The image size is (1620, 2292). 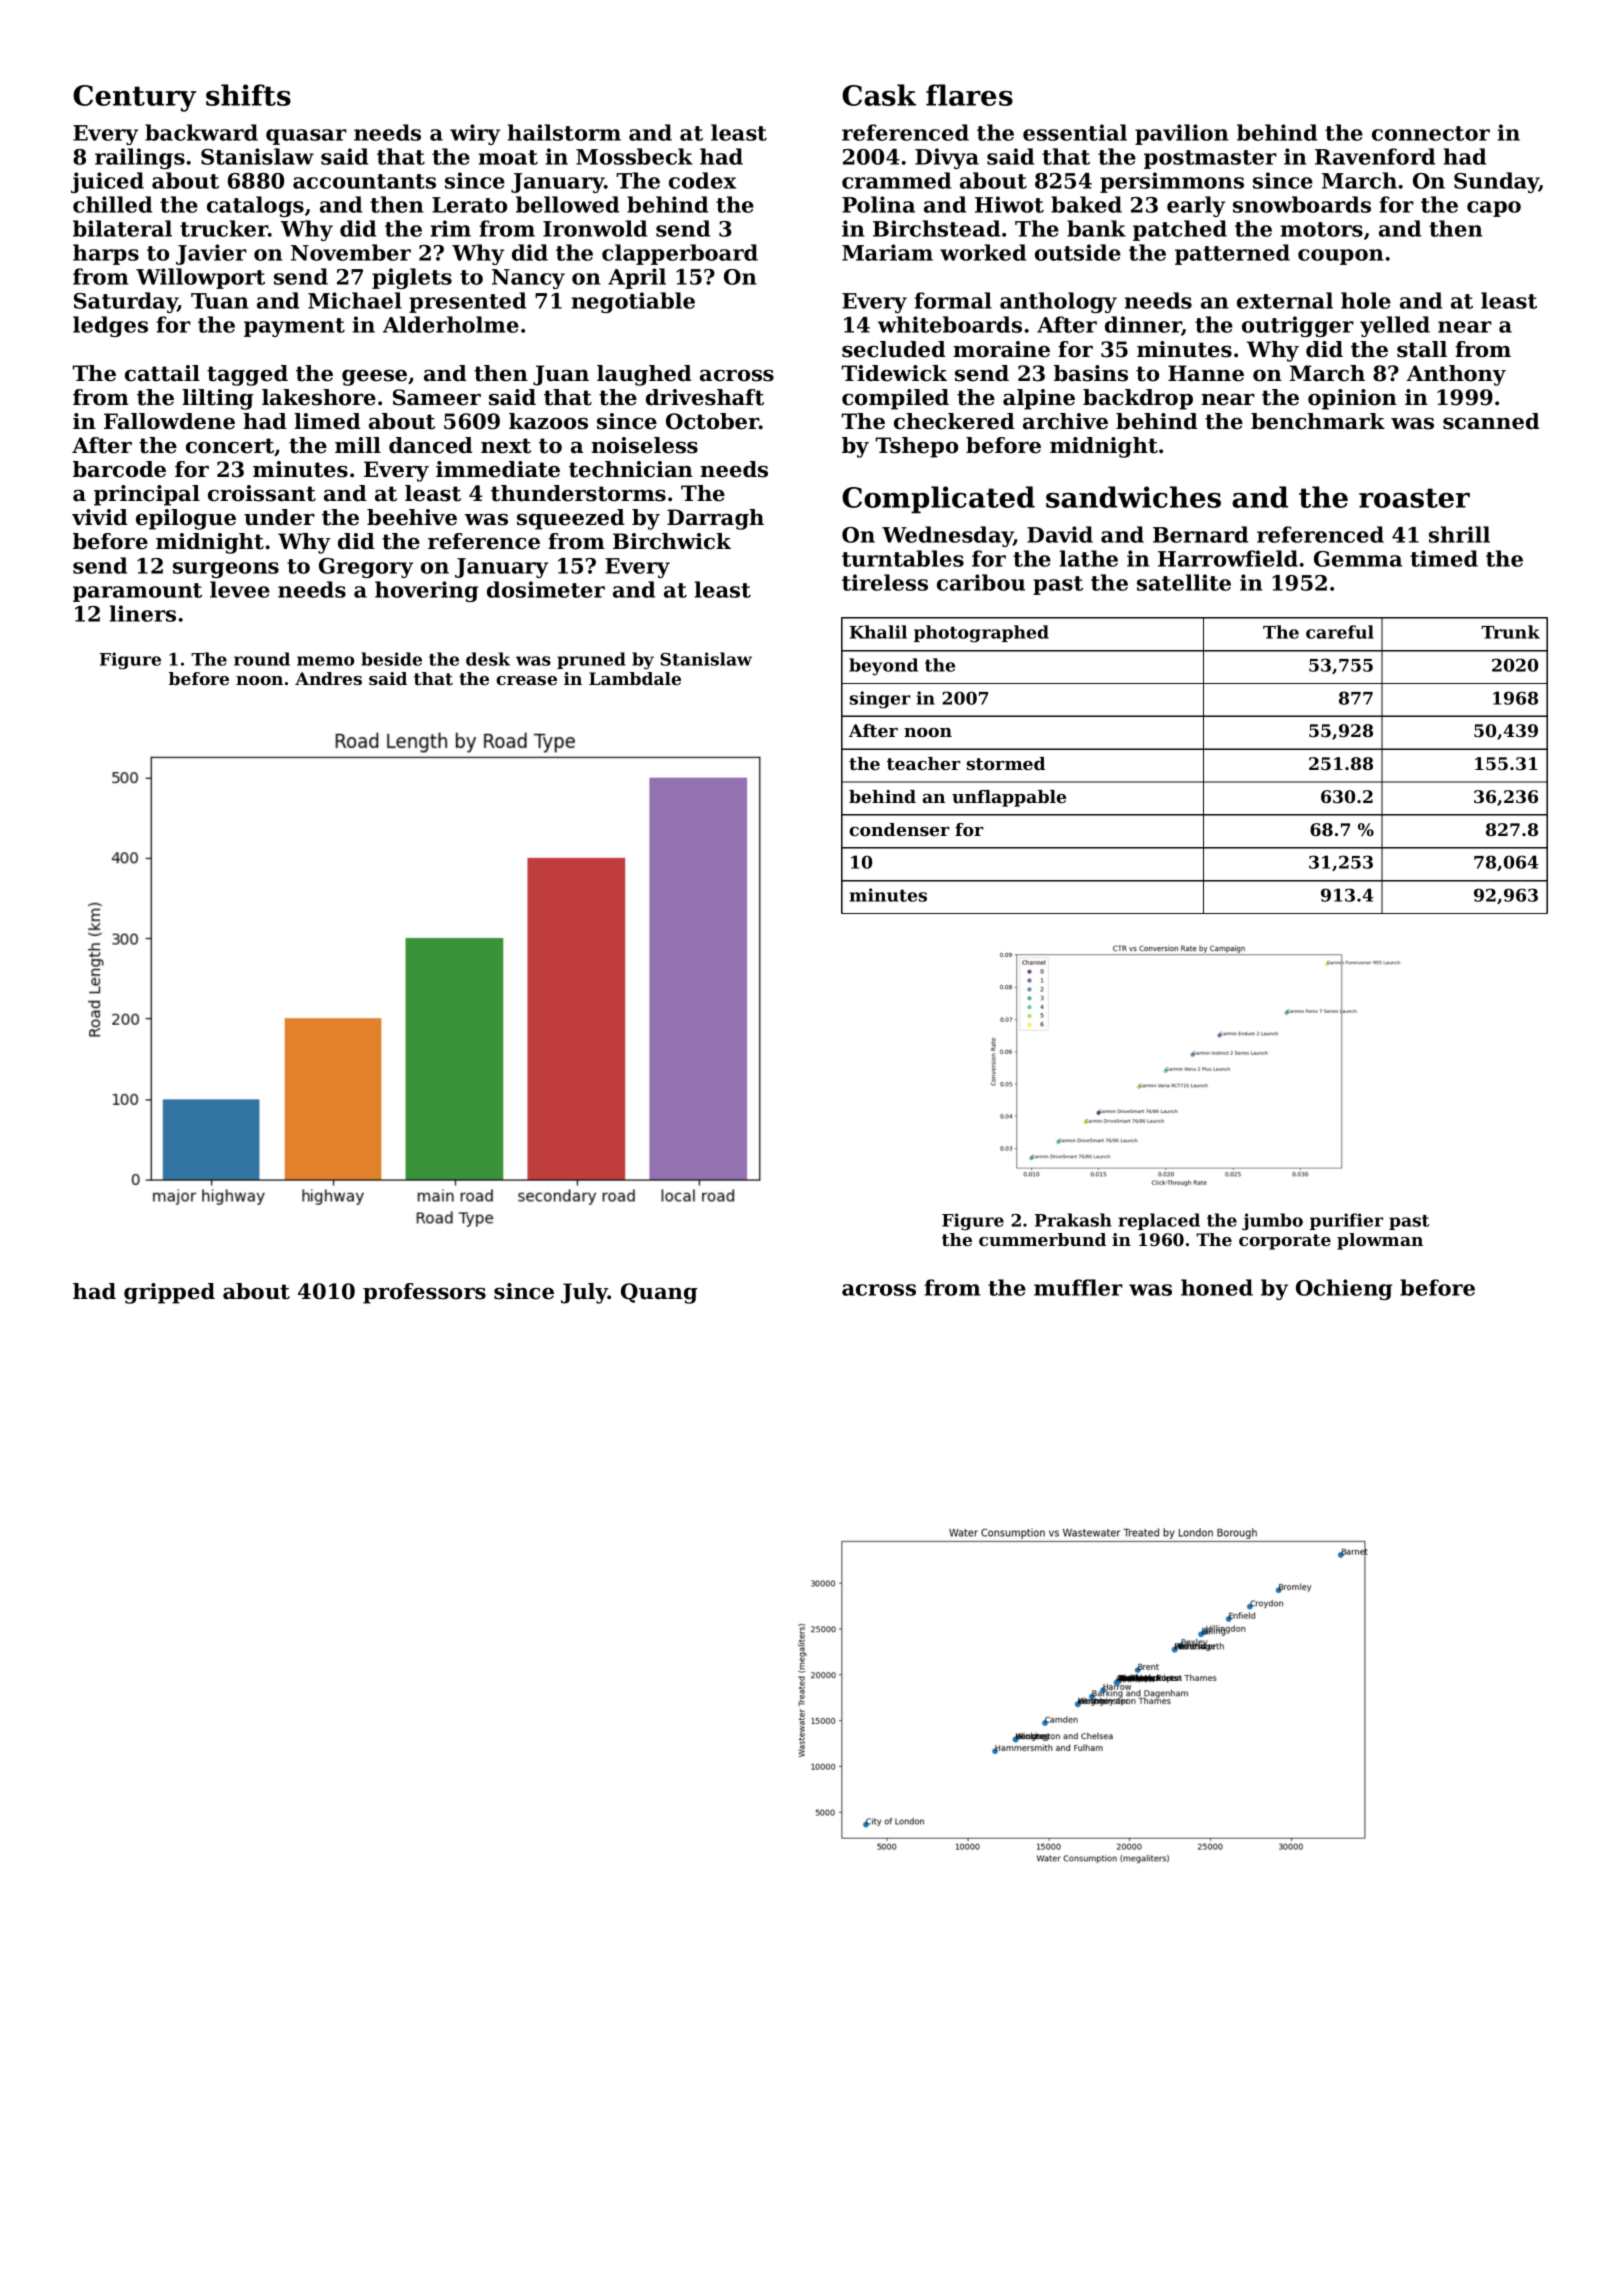 I want to click on Mossbeck, so click(x=634, y=156).
